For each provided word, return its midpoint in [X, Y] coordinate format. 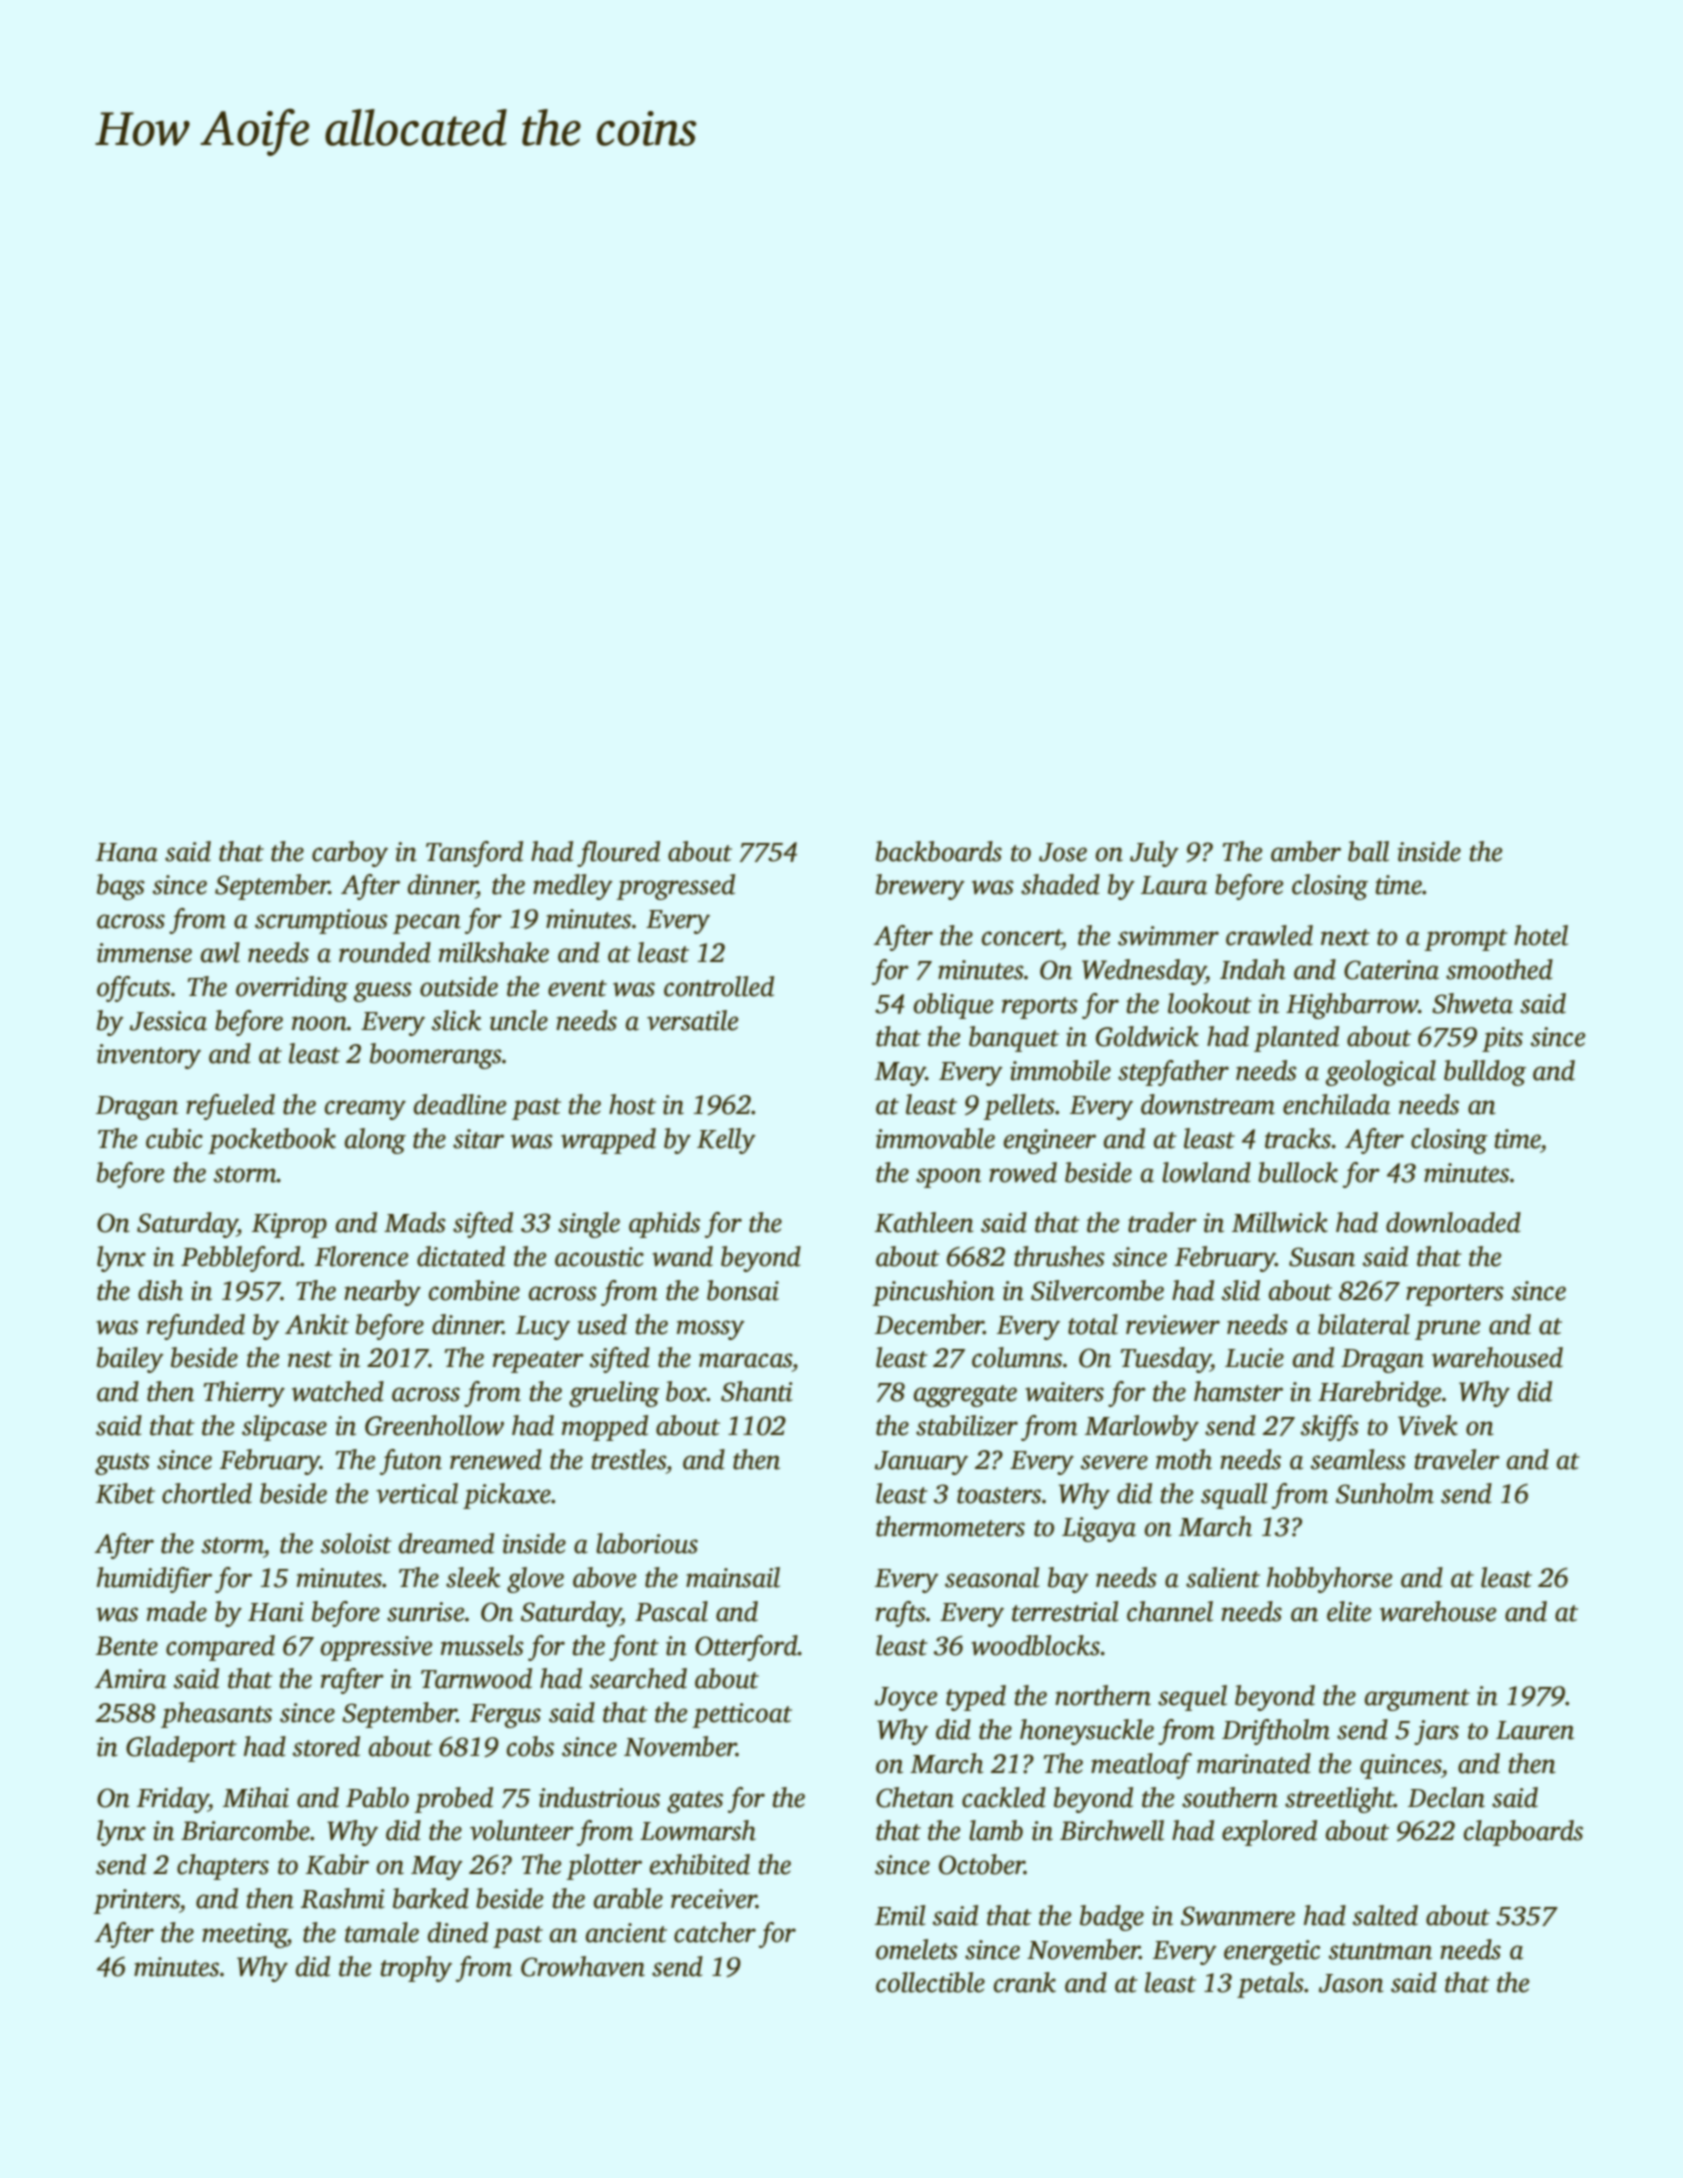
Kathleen [924, 1222]
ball [1368, 851]
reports [1040, 1008]
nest [310, 1359]
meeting [244, 1935]
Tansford [474, 854]
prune [1448, 1330]
